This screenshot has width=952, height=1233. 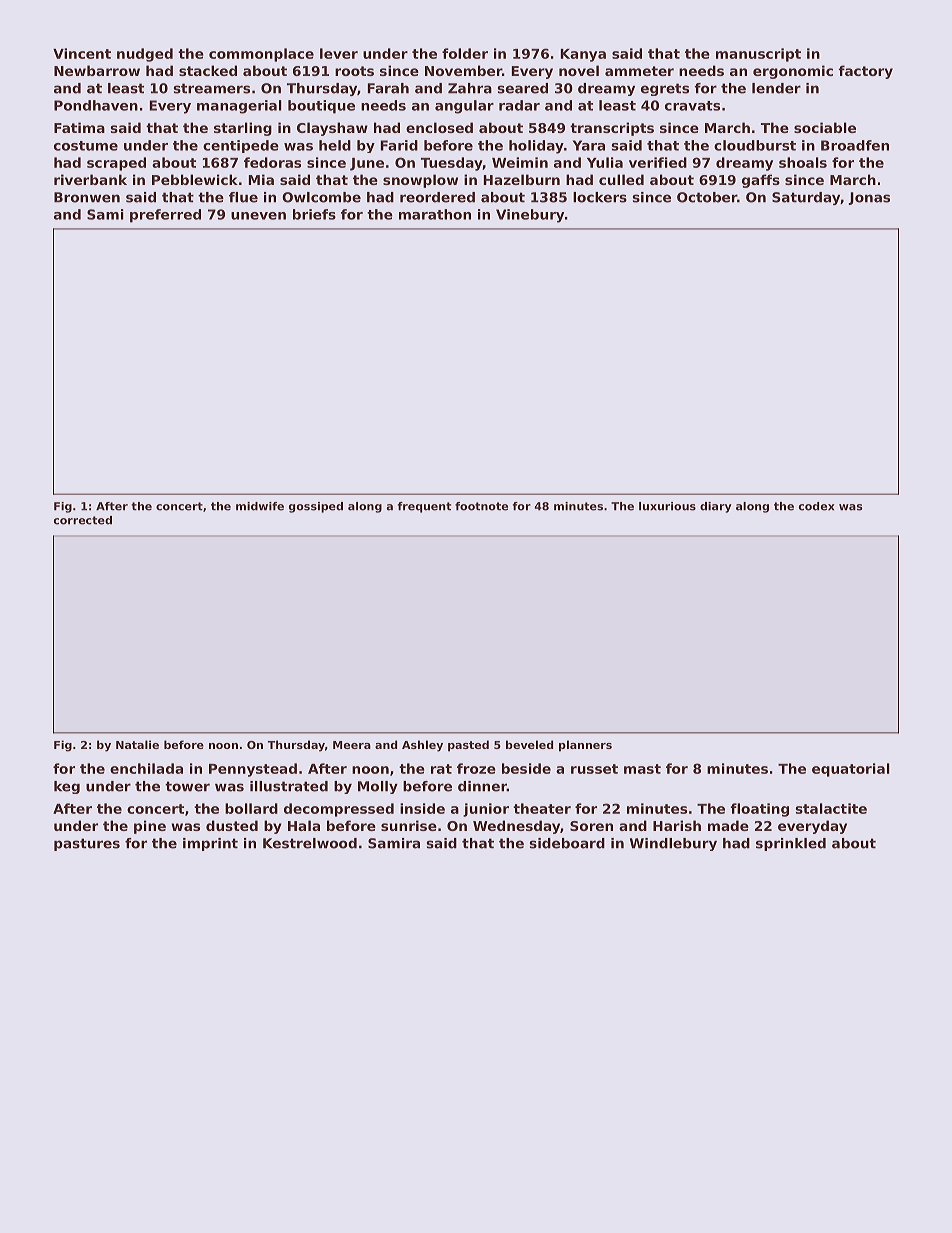 What do you see at coordinates (260, 506) in the screenshot?
I see `midwife` at bounding box center [260, 506].
